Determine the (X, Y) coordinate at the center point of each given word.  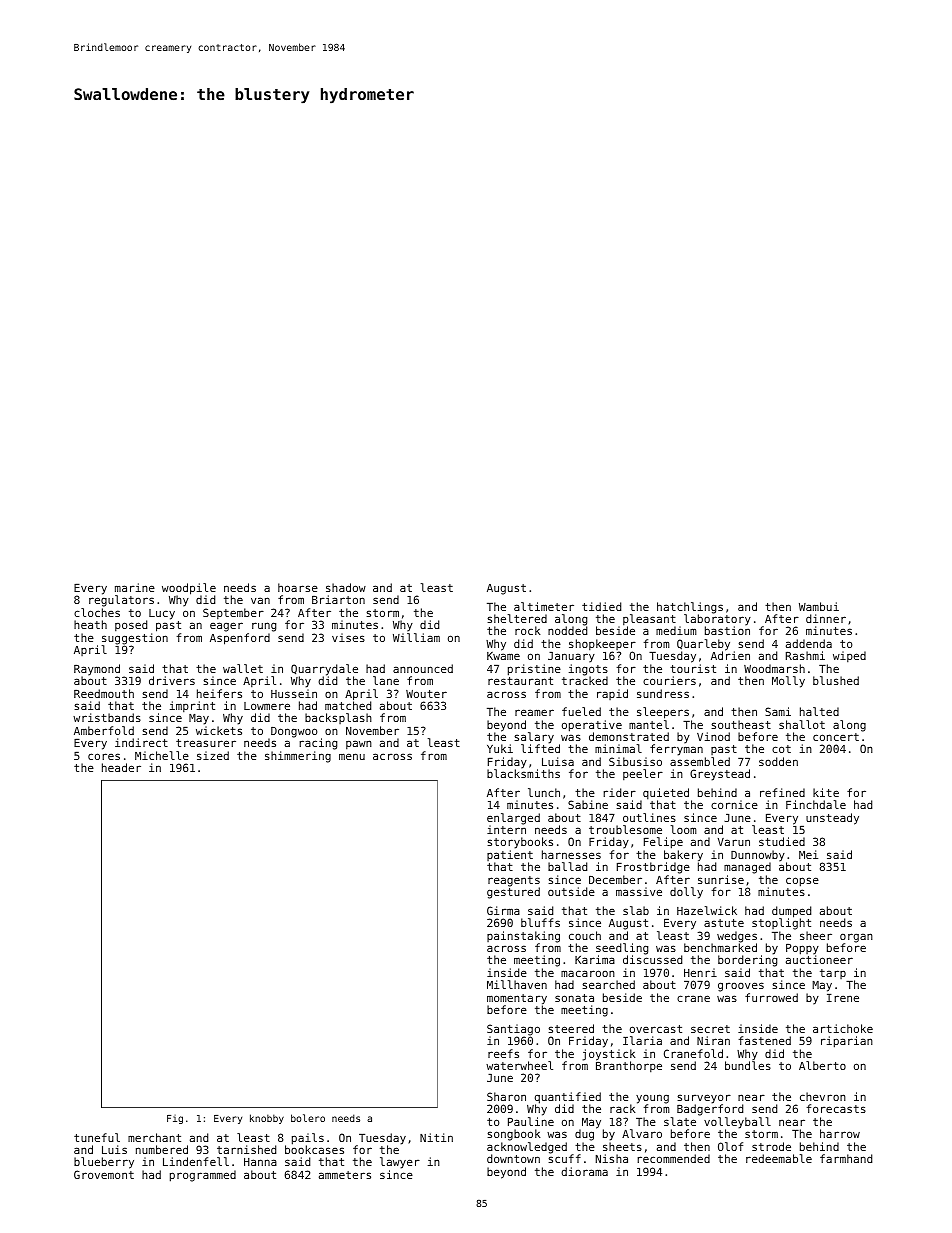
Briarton (338, 599)
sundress (663, 693)
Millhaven (517, 984)
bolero (308, 1118)
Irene (843, 998)
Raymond (97, 670)
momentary (517, 999)
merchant (154, 1137)
